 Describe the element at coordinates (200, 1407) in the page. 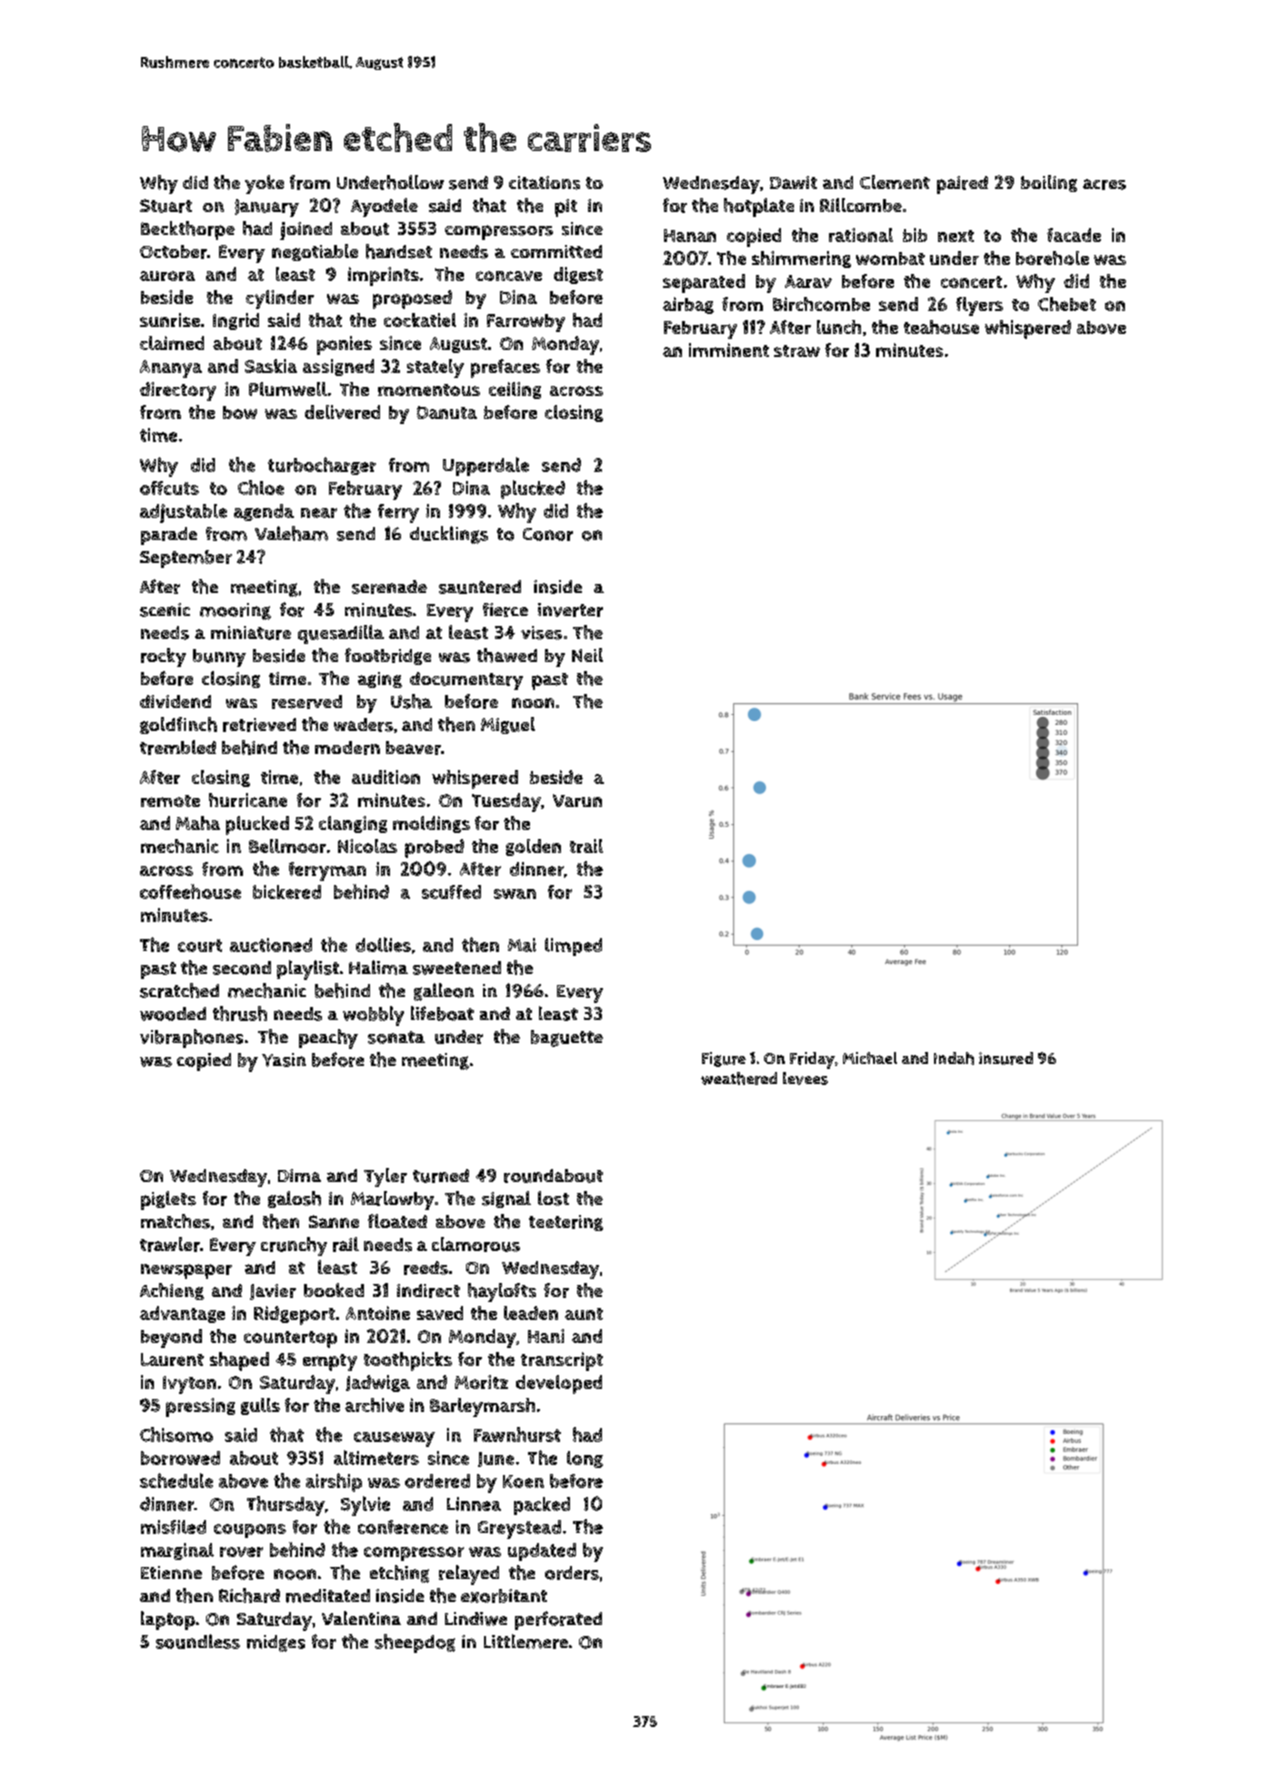

I see `pressing` at that location.
